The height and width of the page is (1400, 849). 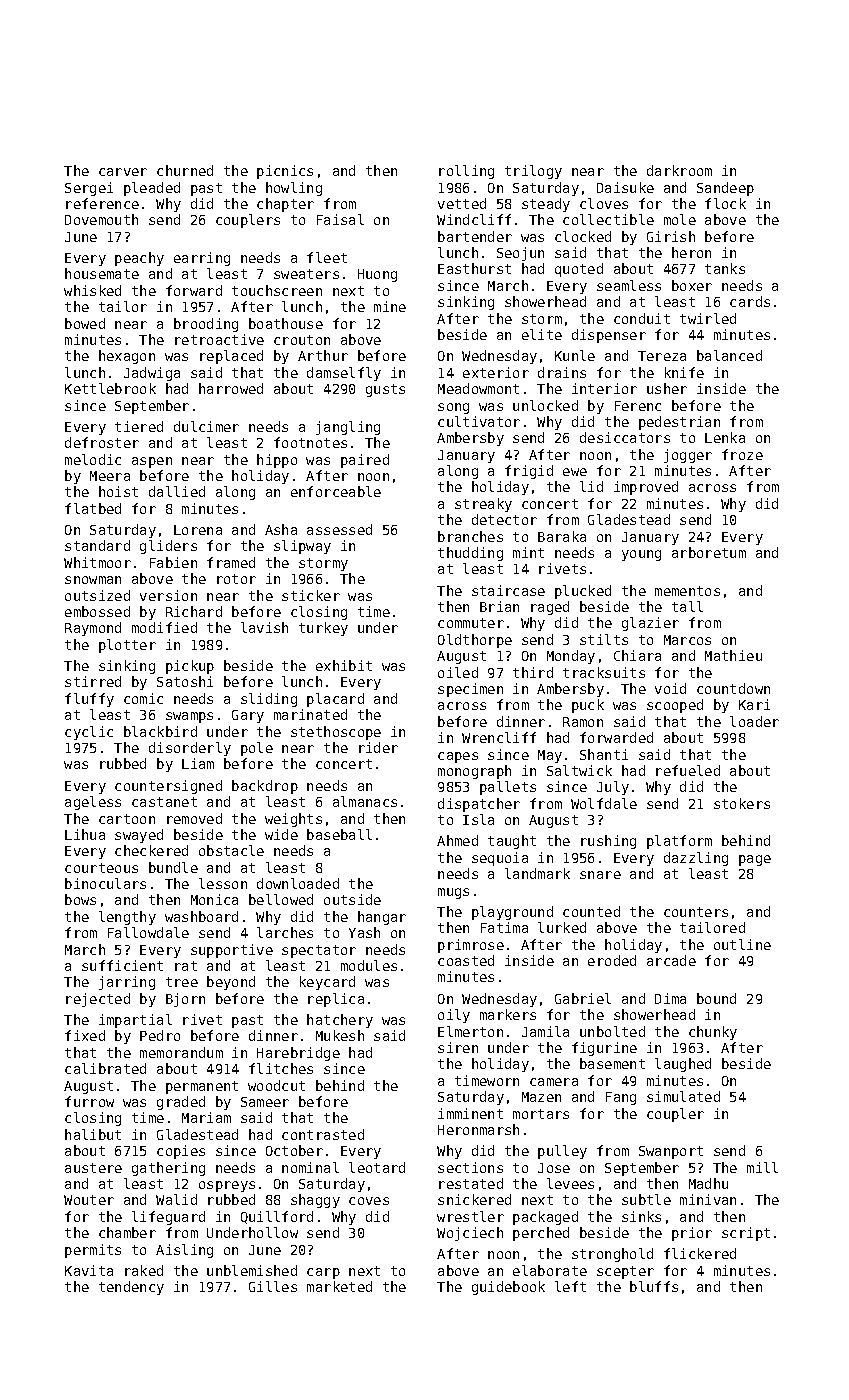 I want to click on carver, so click(x=123, y=172).
